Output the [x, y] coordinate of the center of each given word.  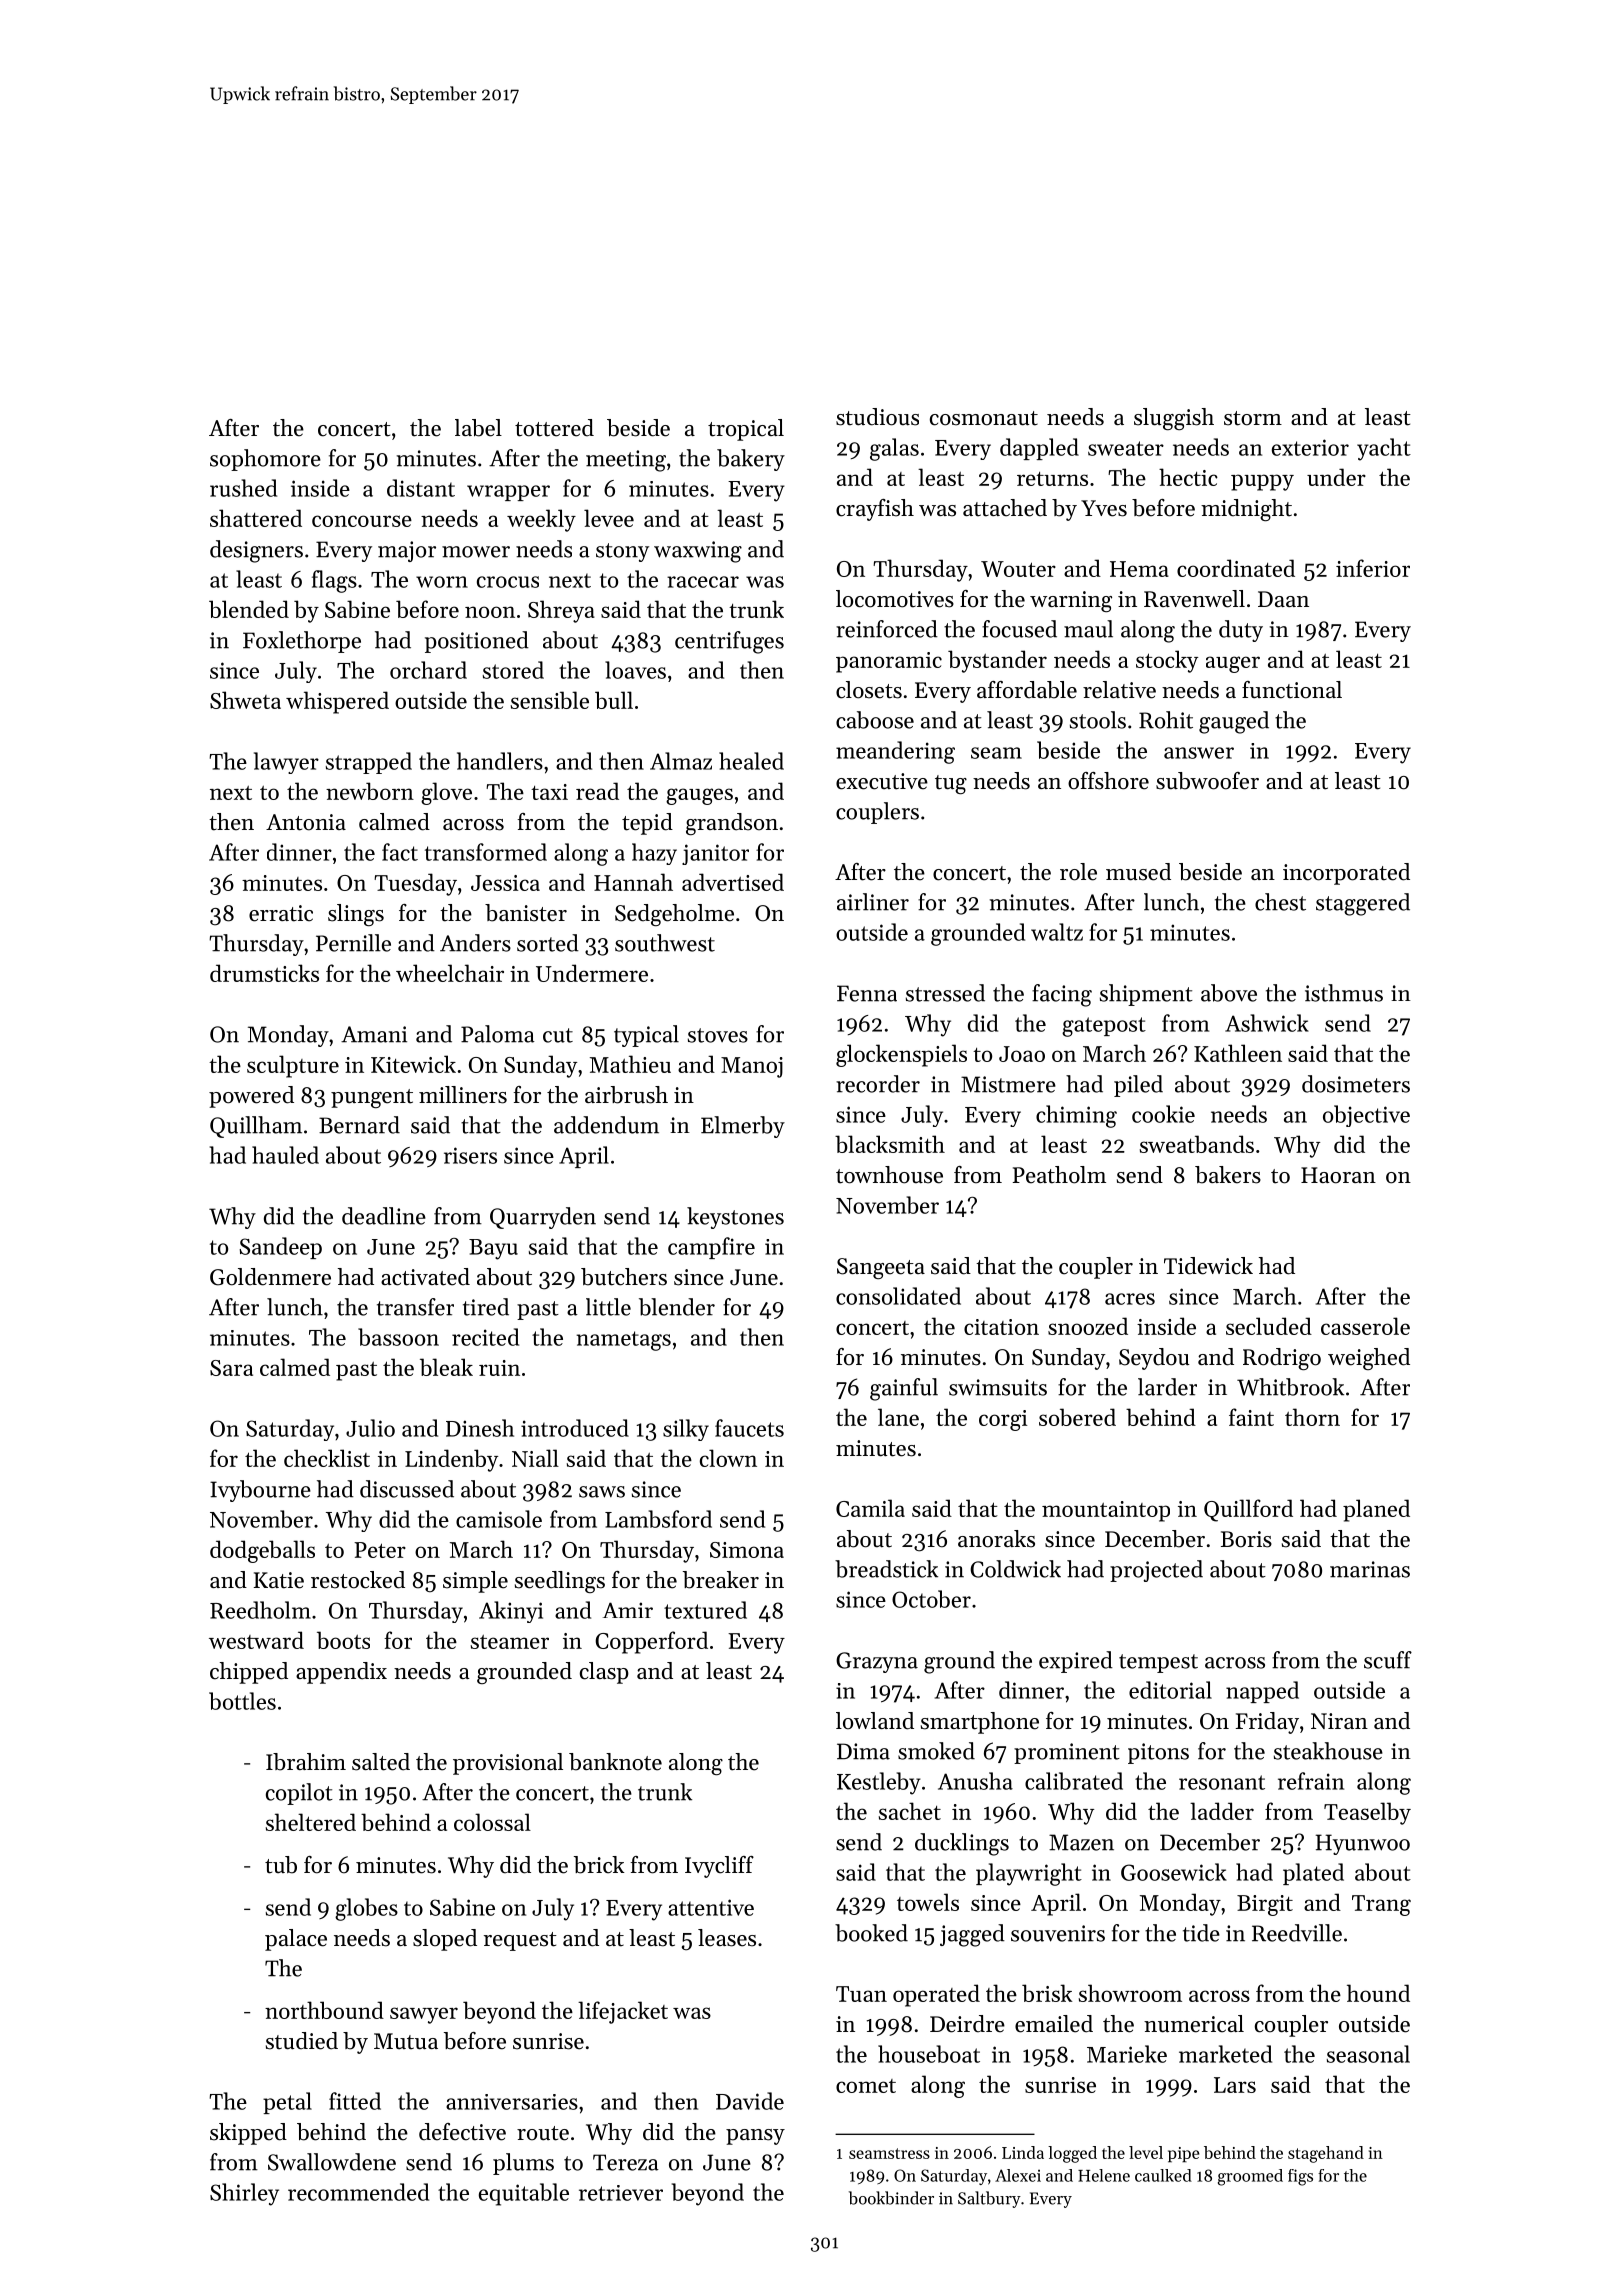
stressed [945, 993]
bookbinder [891, 2198]
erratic [281, 913]
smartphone [980, 1723]
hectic [1188, 477]
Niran [1339, 1721]
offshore [1108, 781]
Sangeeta [881, 1268]
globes [366, 1909]
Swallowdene [332, 2162]
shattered [256, 518]
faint [1251, 1417]
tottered [554, 428]
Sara [231, 1368]
